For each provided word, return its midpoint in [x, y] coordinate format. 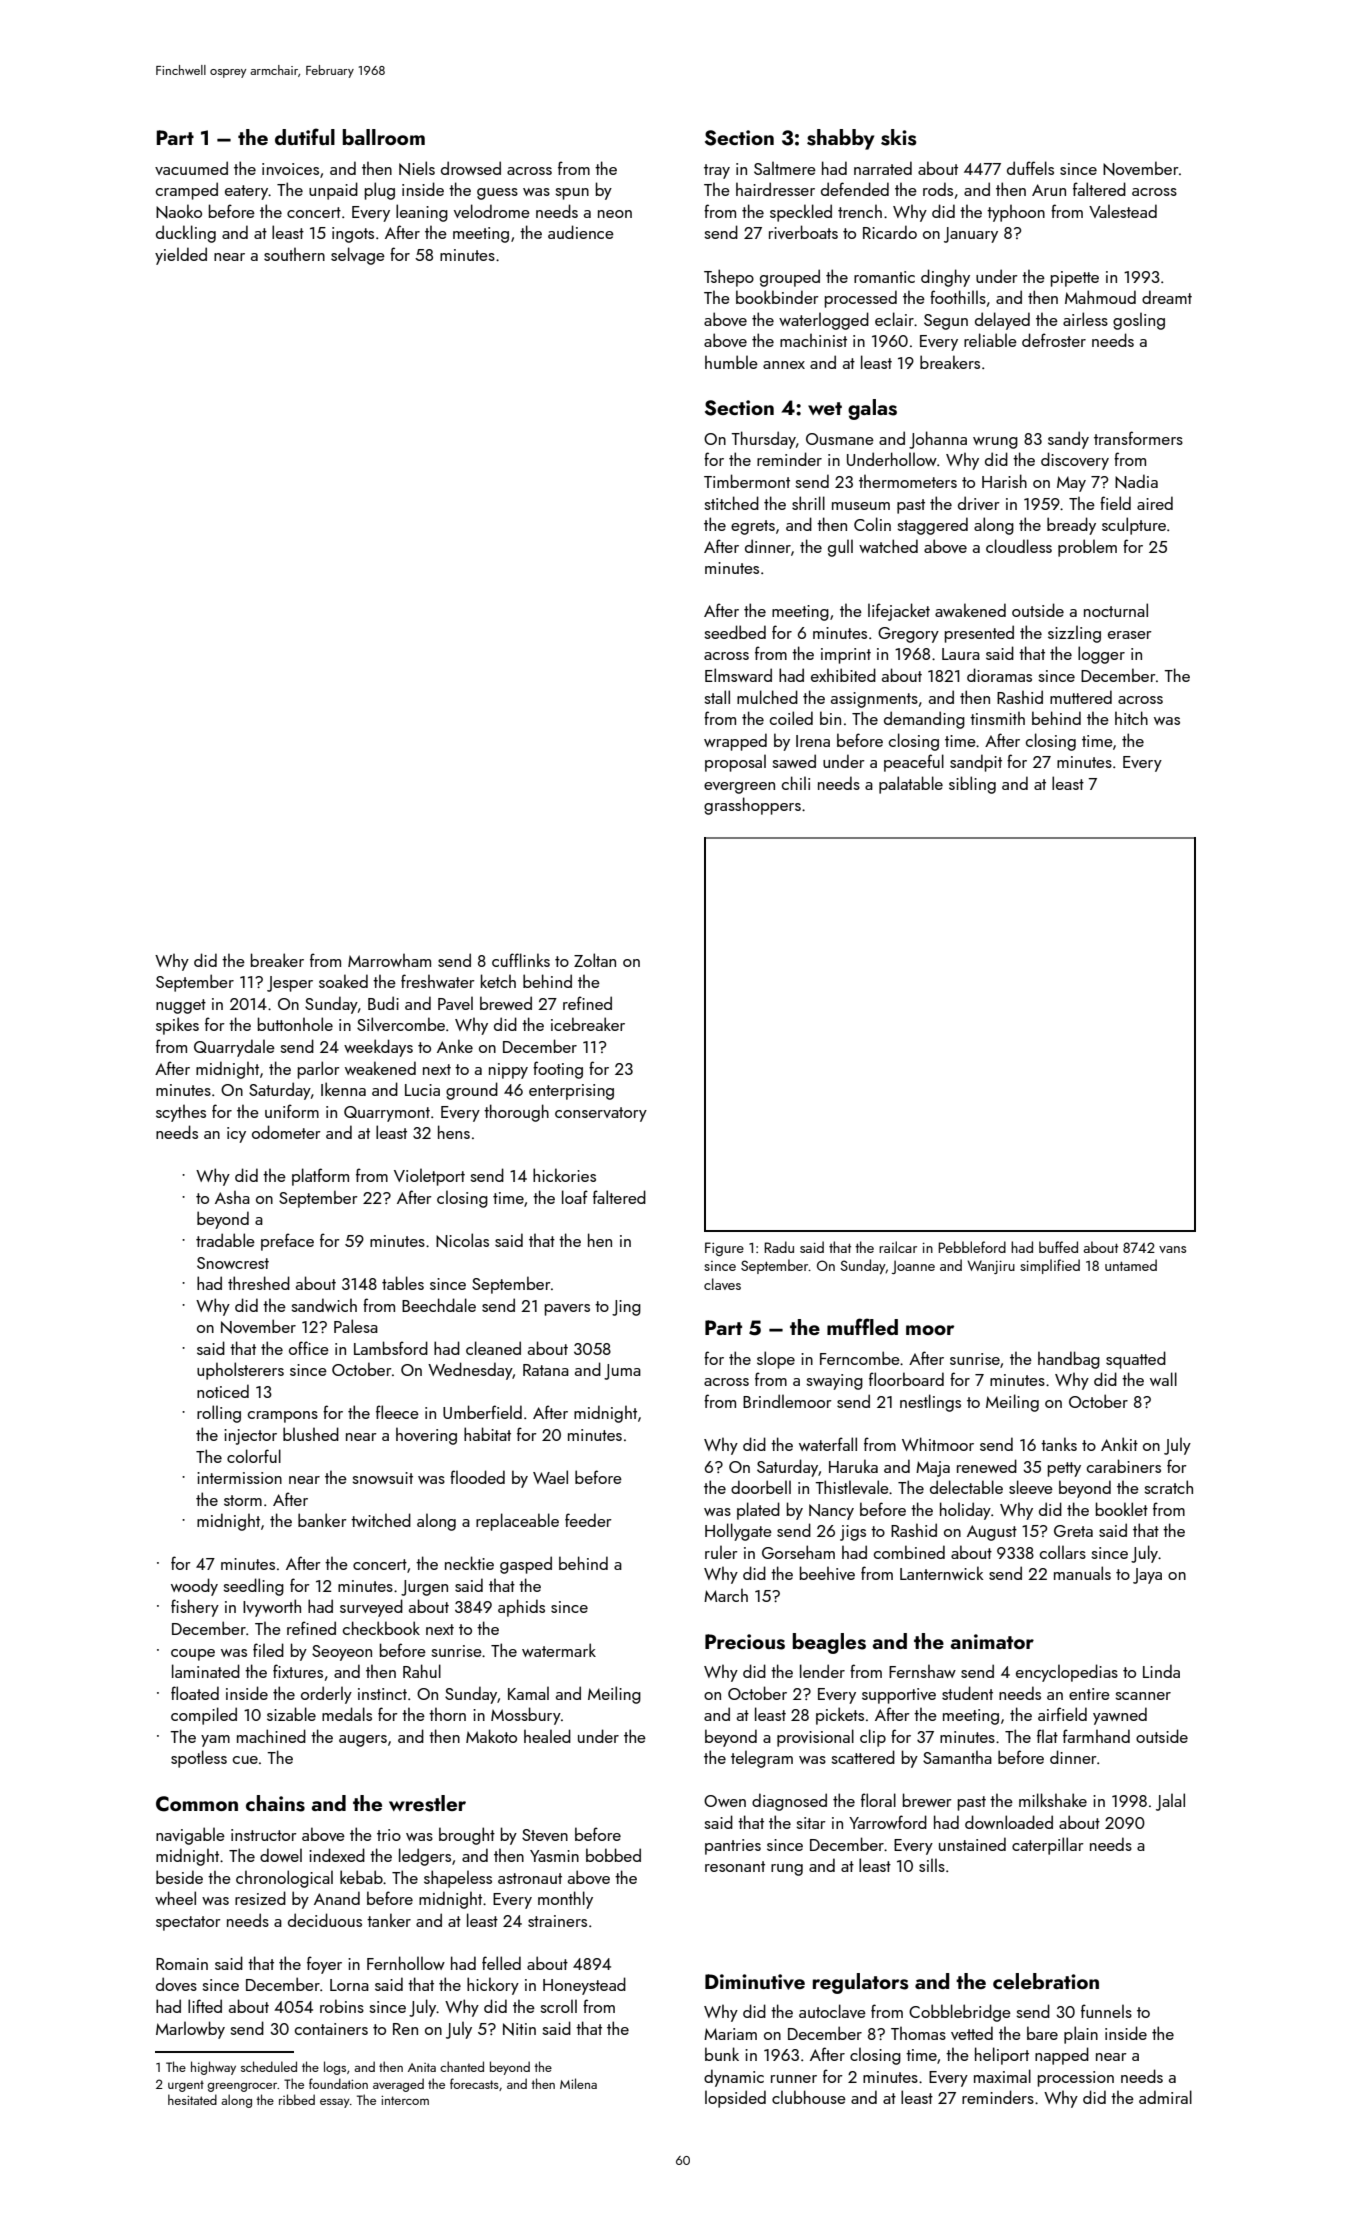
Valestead [1123, 211]
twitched [381, 1520]
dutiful [305, 136]
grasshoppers [752, 806]
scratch [1168, 1487]
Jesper [290, 984]
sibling [972, 785]
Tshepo [729, 278]
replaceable [517, 1522]
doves [176, 1984]
